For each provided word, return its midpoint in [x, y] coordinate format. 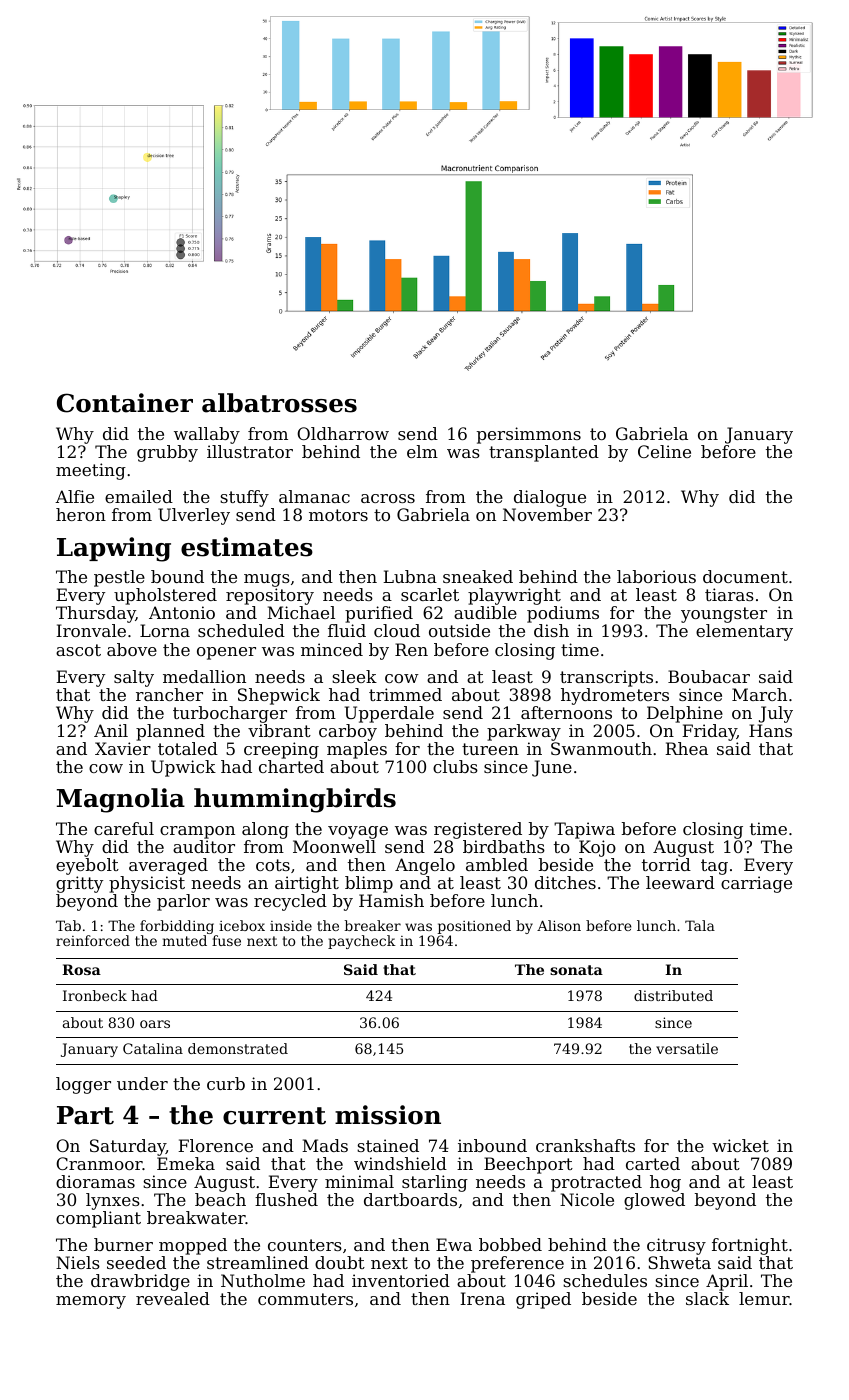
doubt [340, 1262]
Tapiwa [584, 830]
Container [125, 403]
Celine [664, 451]
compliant [98, 1219]
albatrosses [279, 403]
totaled [188, 748]
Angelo [425, 866]
